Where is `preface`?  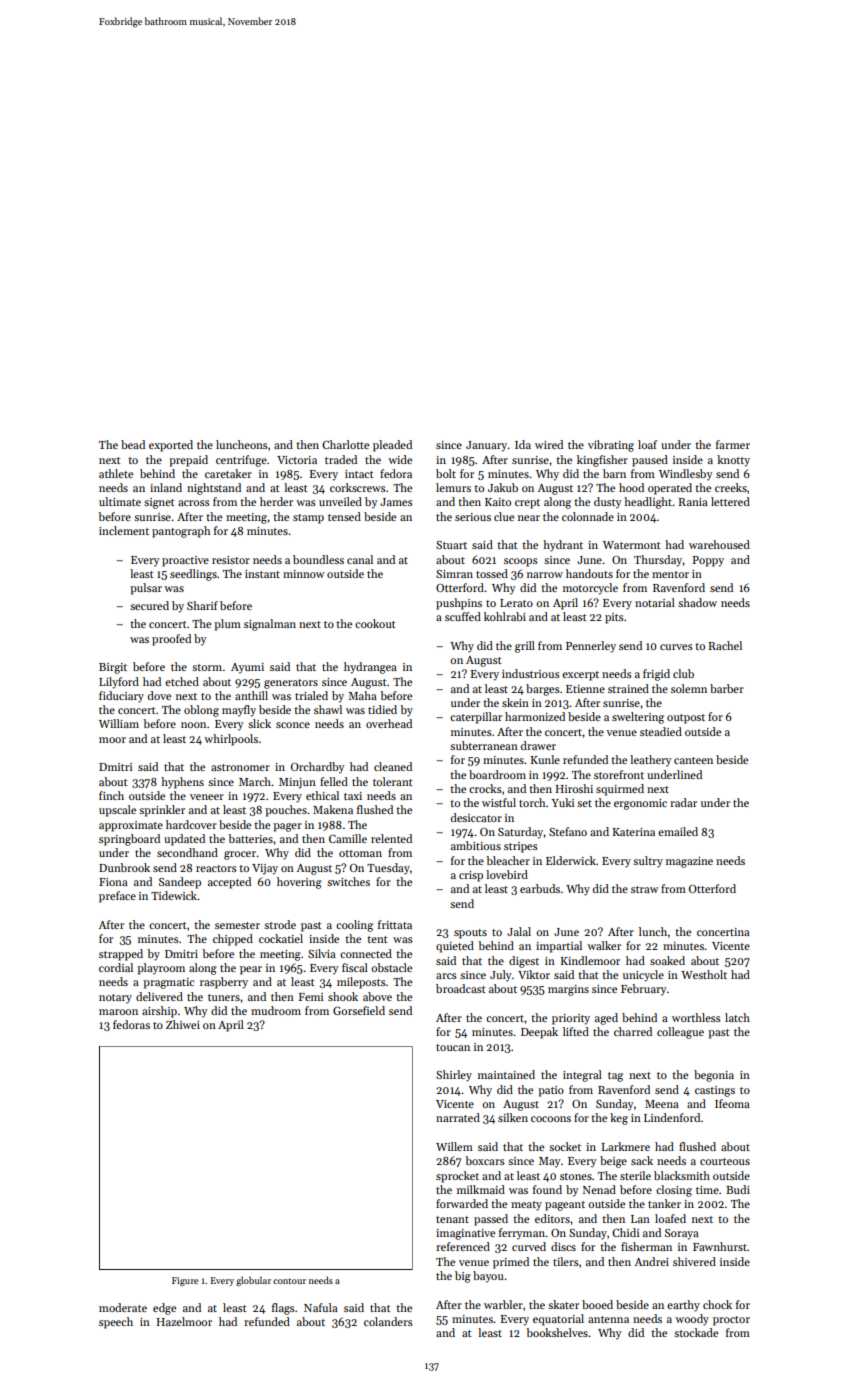
preface is located at coordinates (117, 897).
